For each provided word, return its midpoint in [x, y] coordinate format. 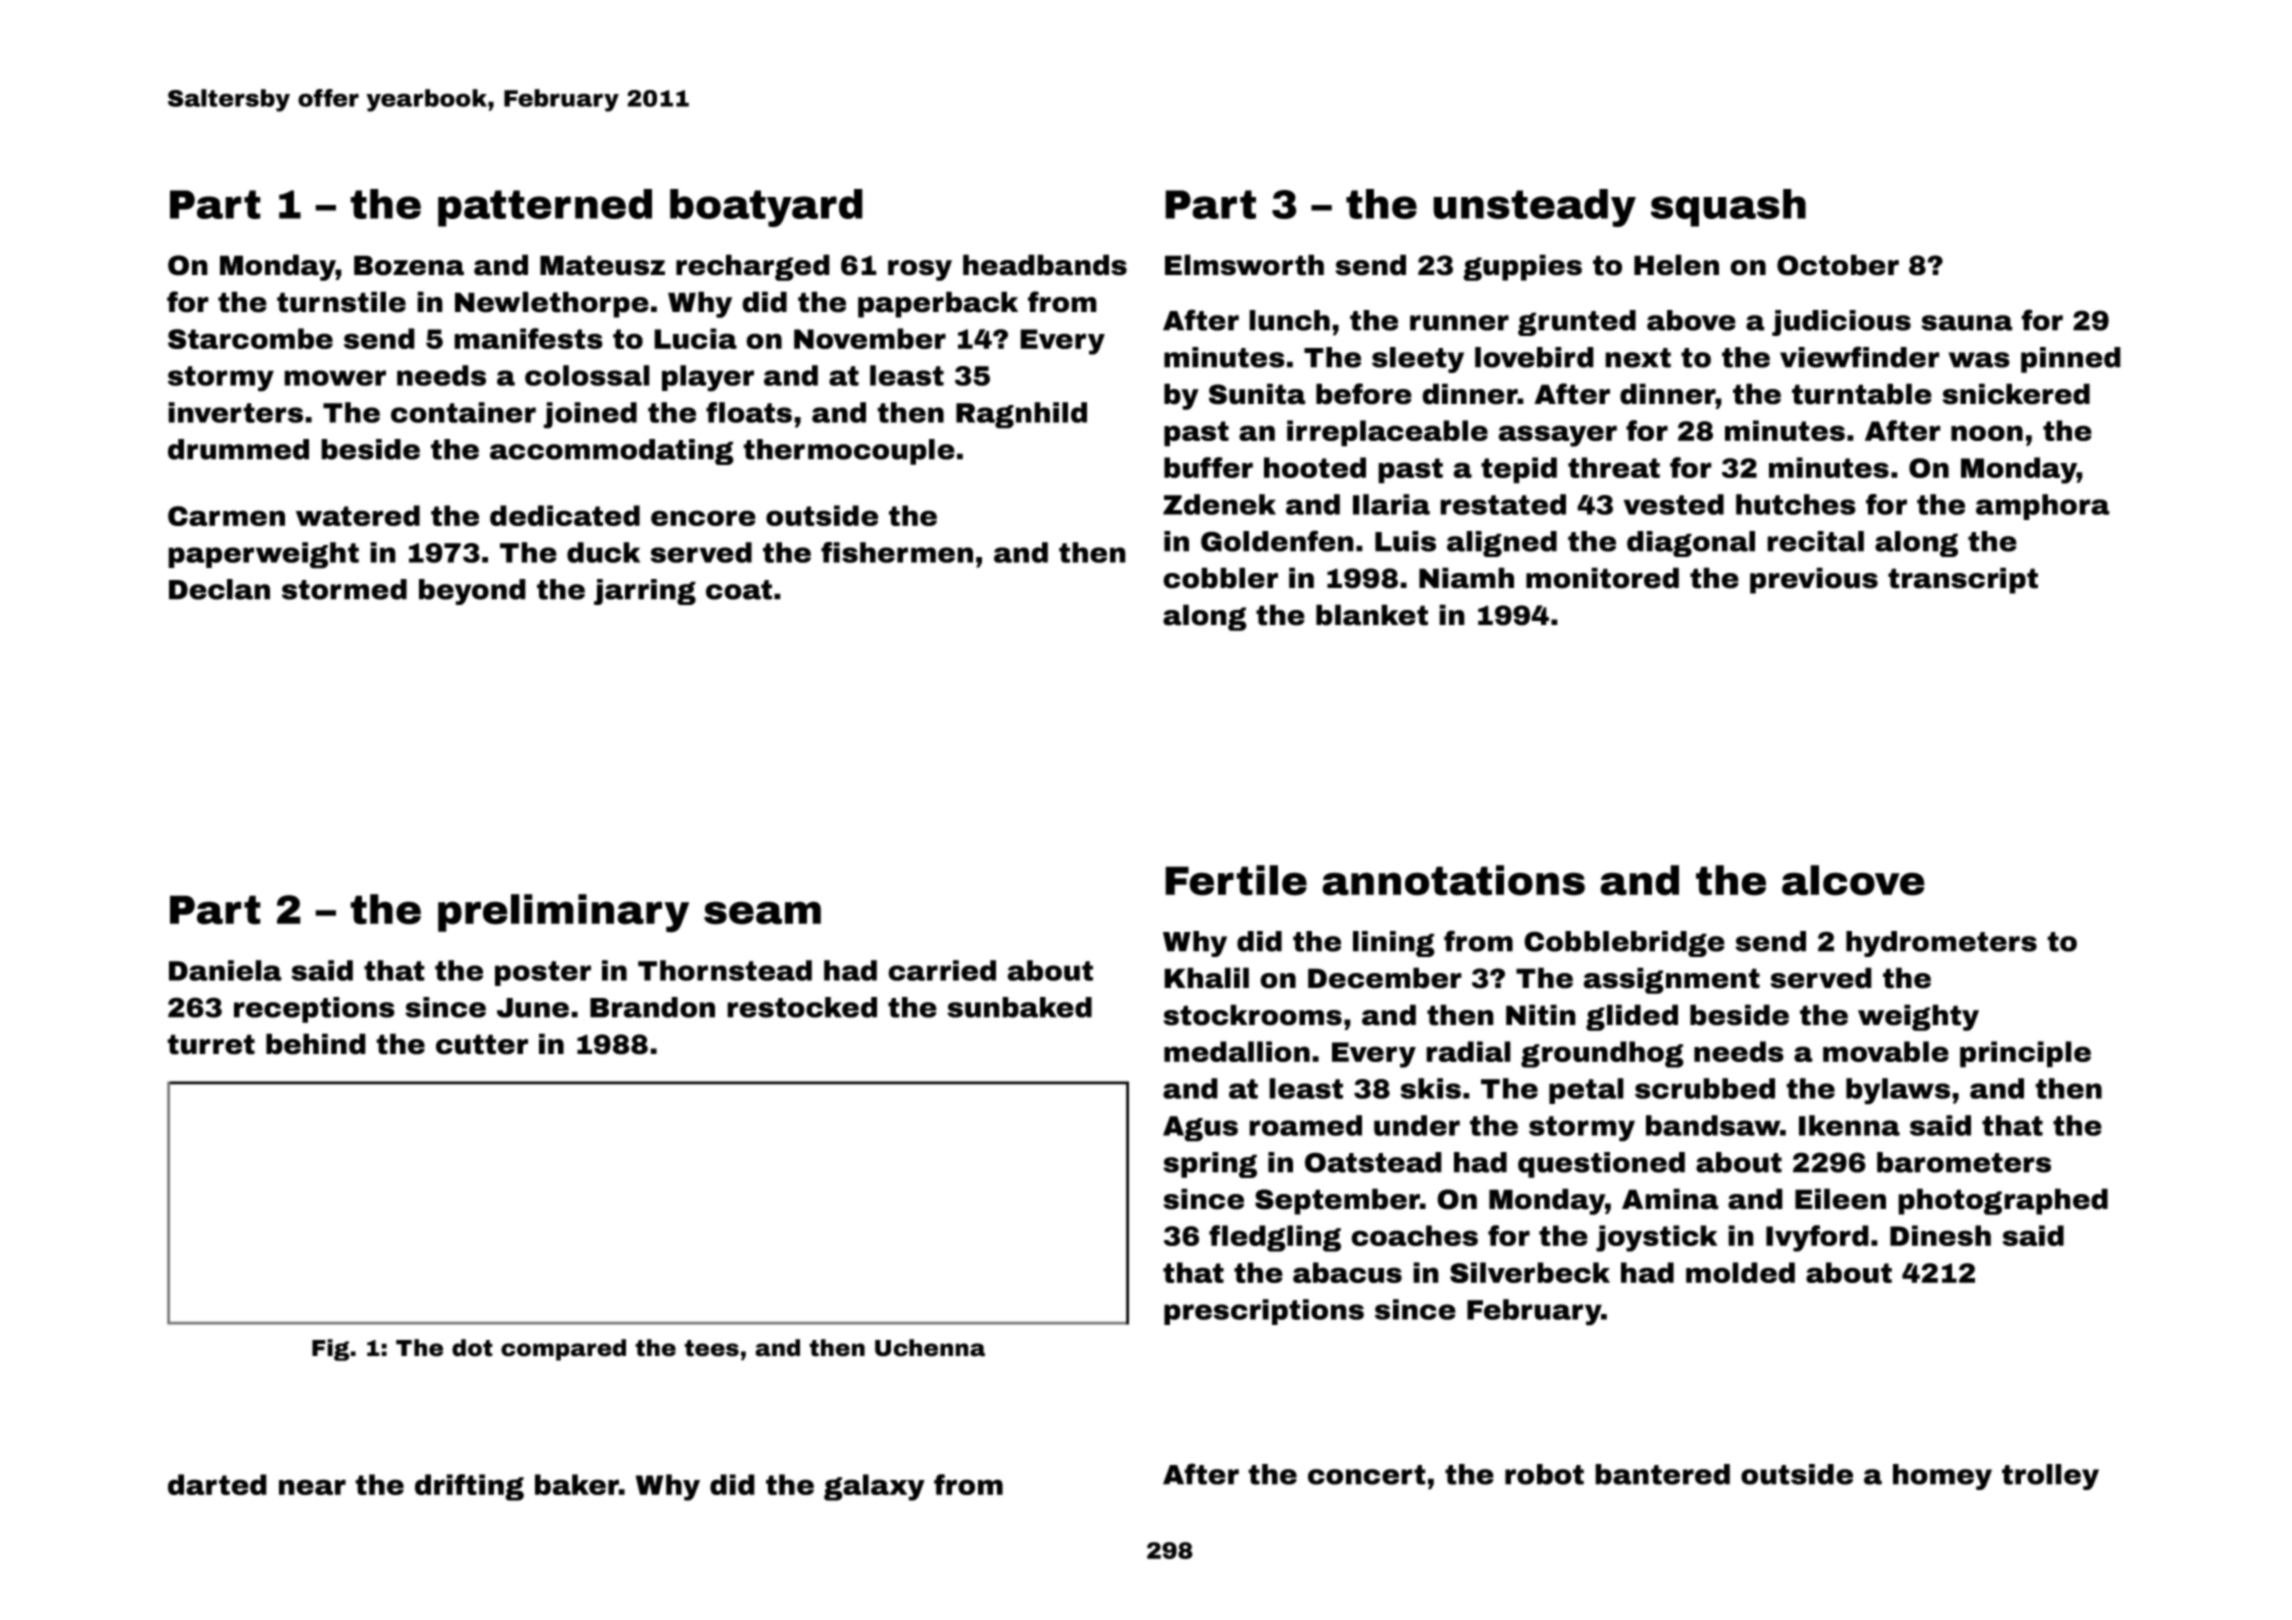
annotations [1453, 880]
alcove [1853, 880]
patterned [545, 208]
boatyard [766, 208]
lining [1394, 944]
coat [739, 590]
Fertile [1236, 880]
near [312, 1487]
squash [1728, 208]
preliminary [563, 913]
